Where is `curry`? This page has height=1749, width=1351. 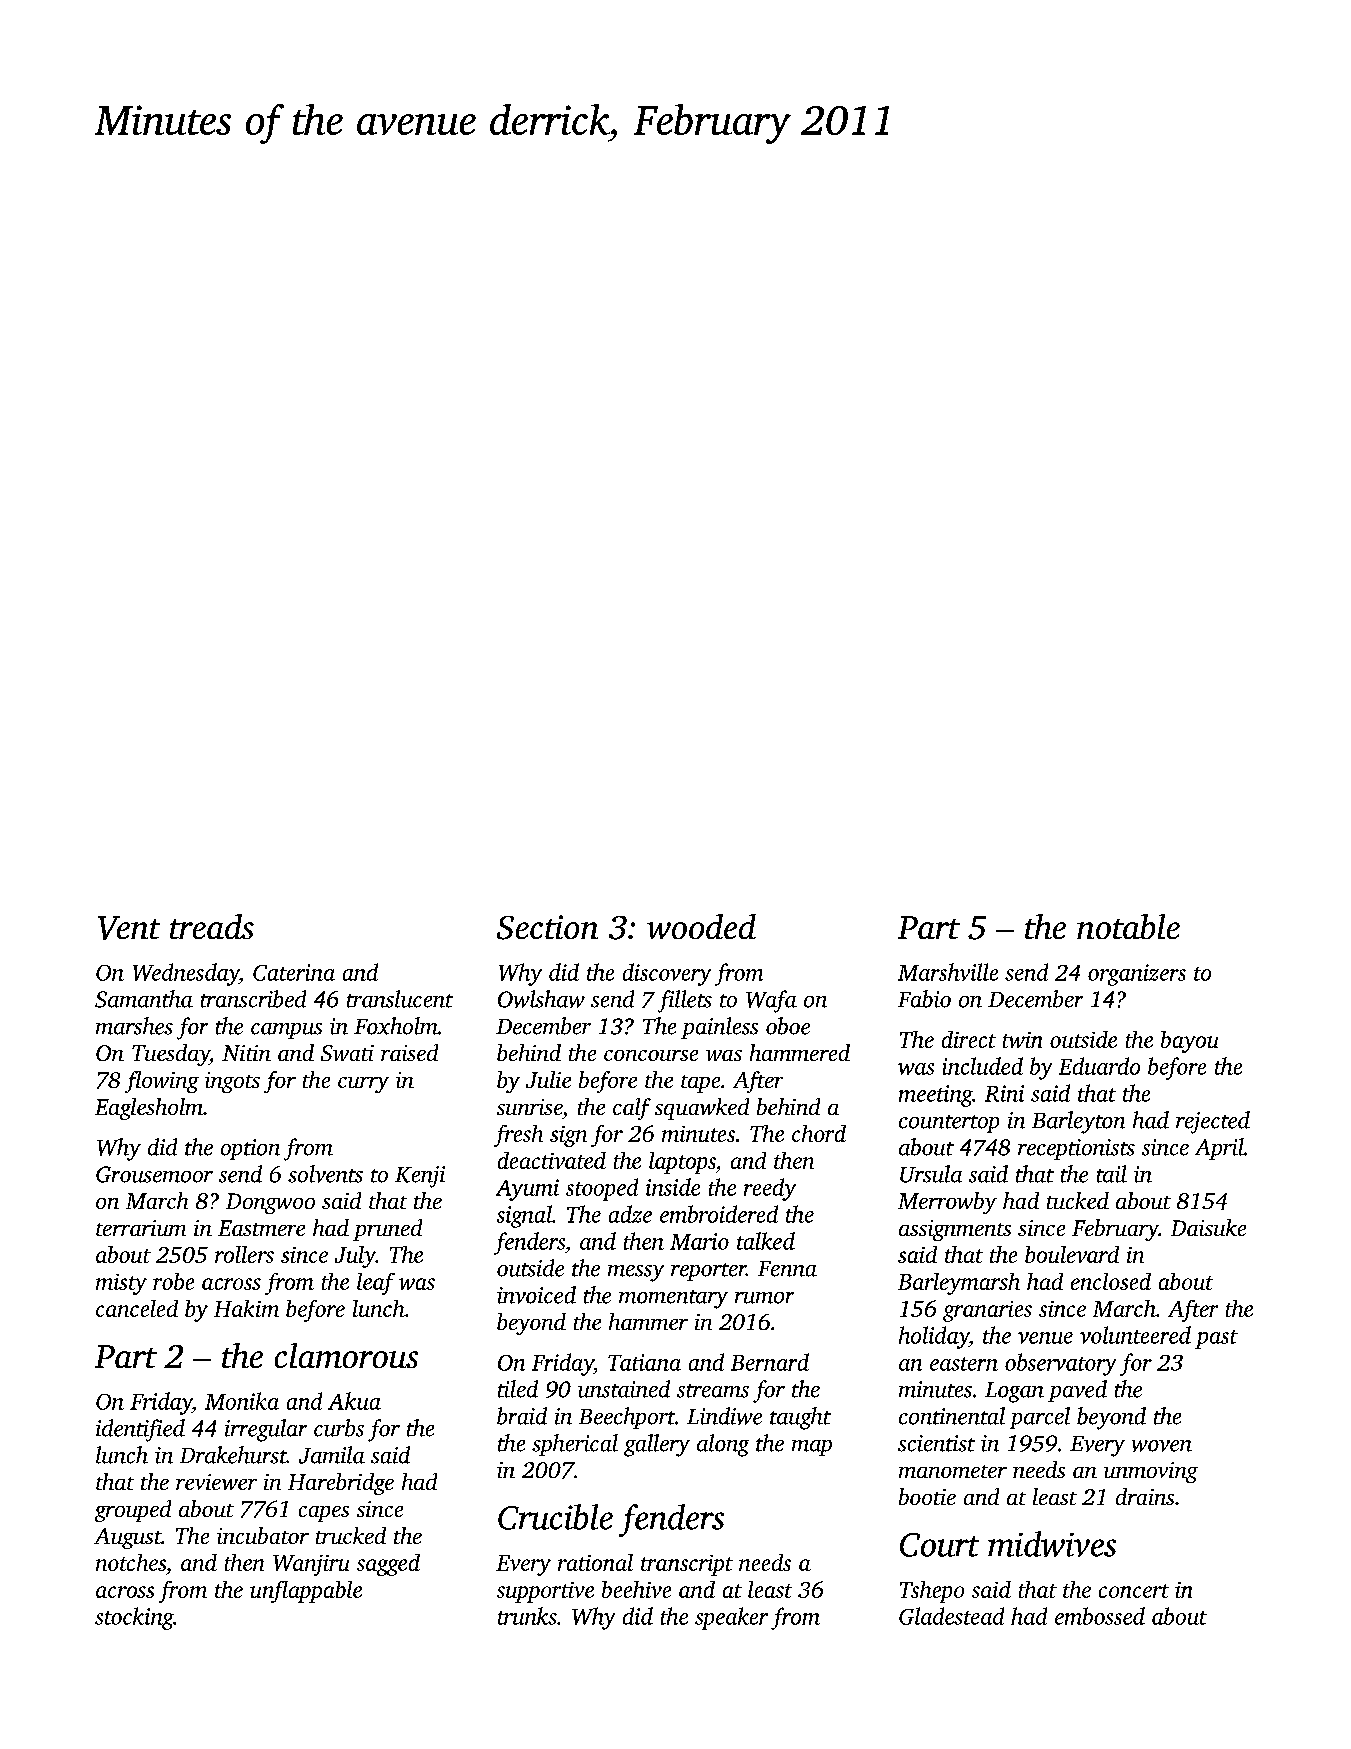 curry is located at coordinates (363, 1085).
